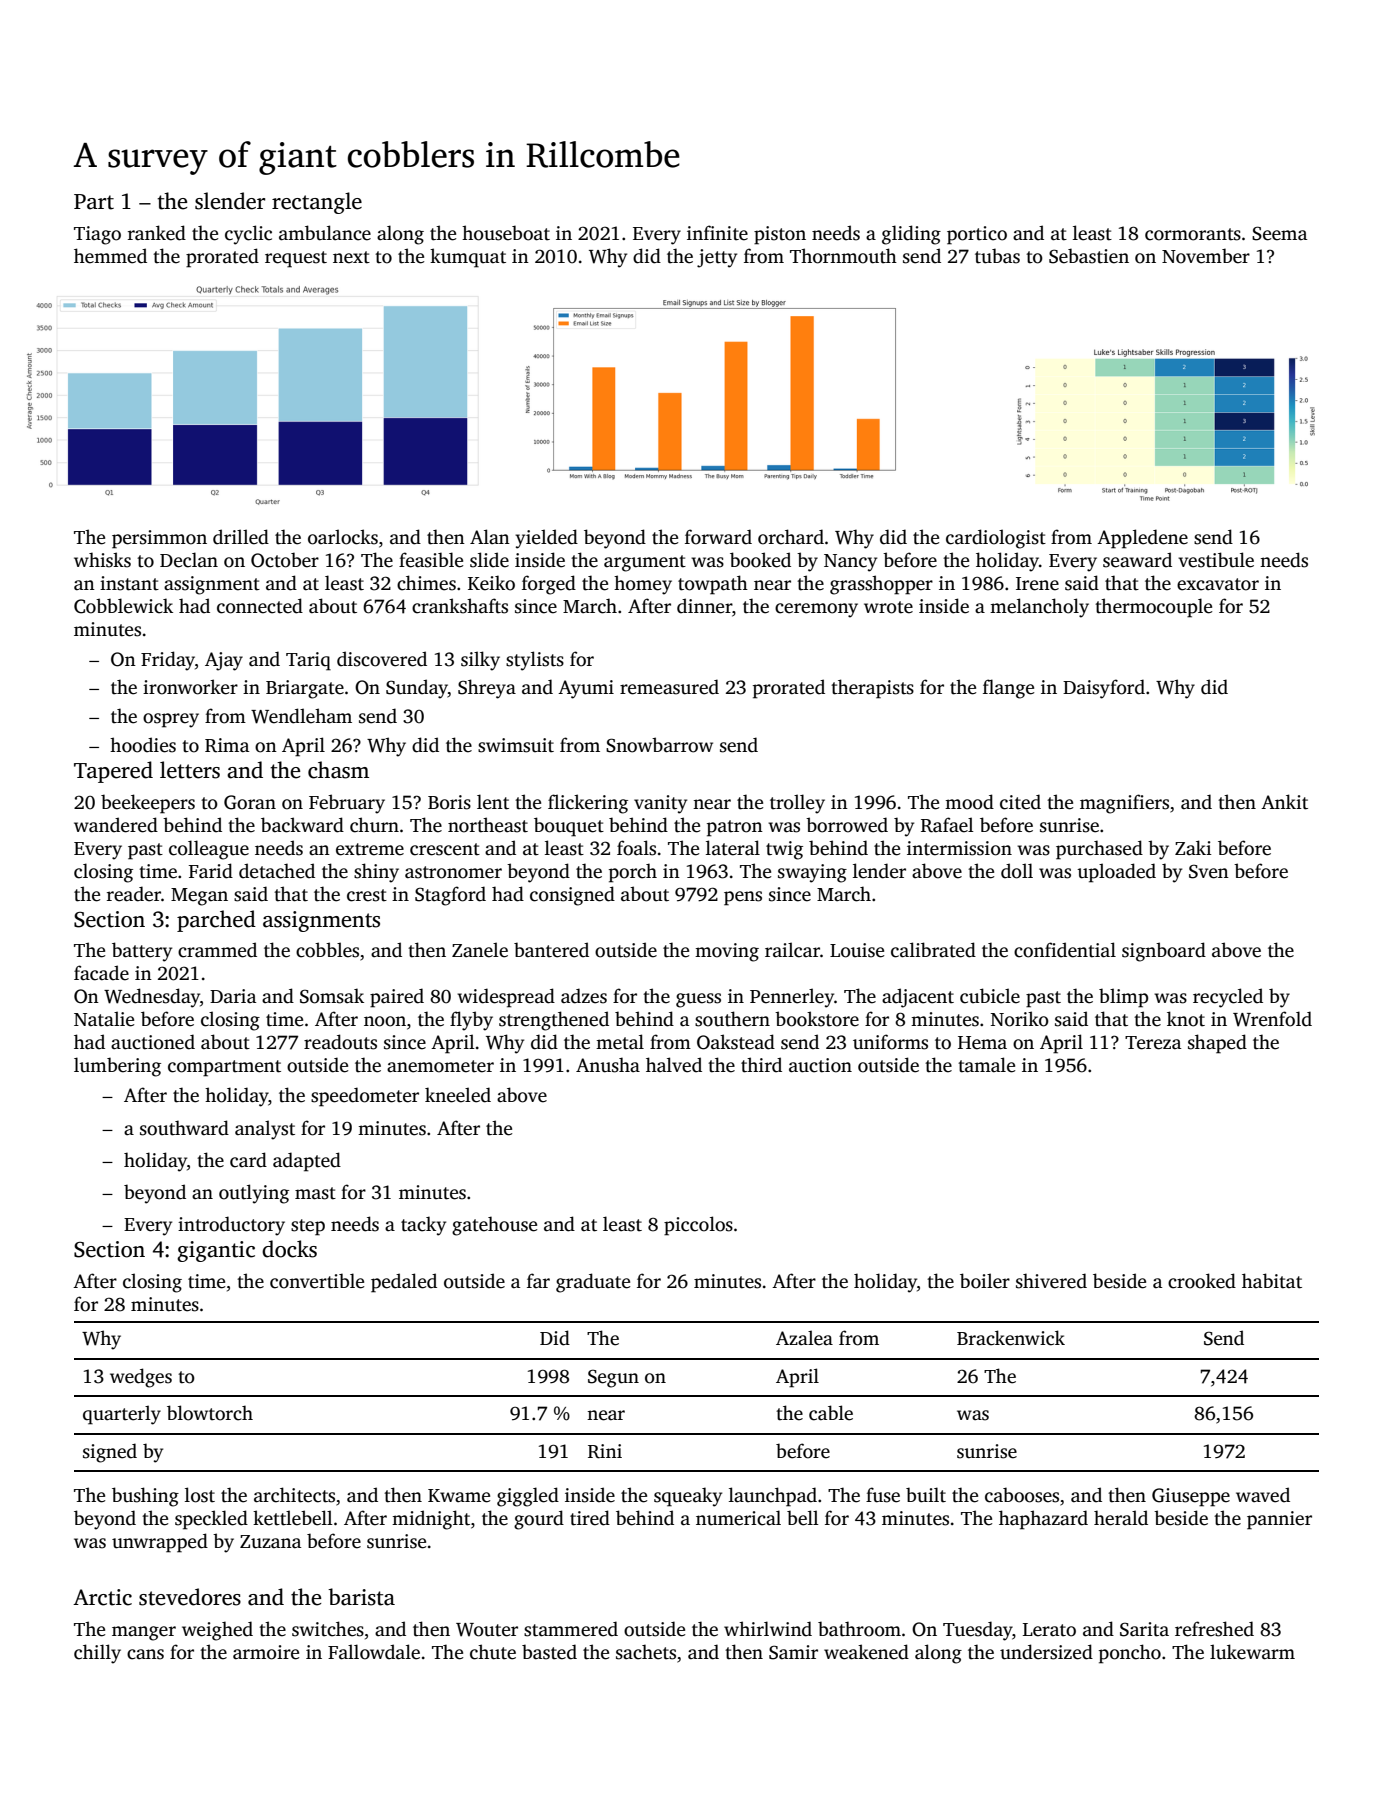  I want to click on launchpad, so click(773, 1497).
